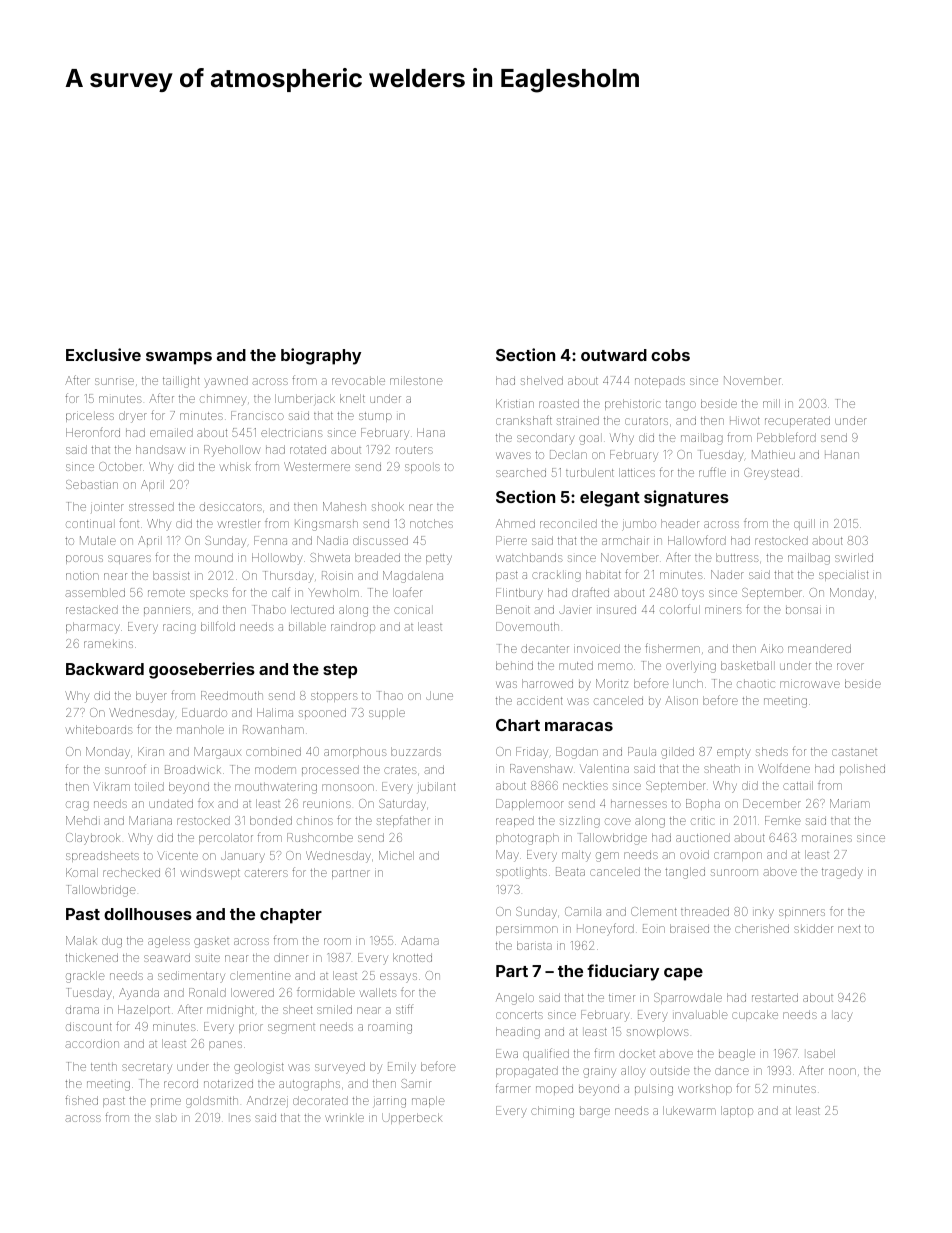  Describe the element at coordinates (854, 752) in the document. I see `castanet` at that location.
